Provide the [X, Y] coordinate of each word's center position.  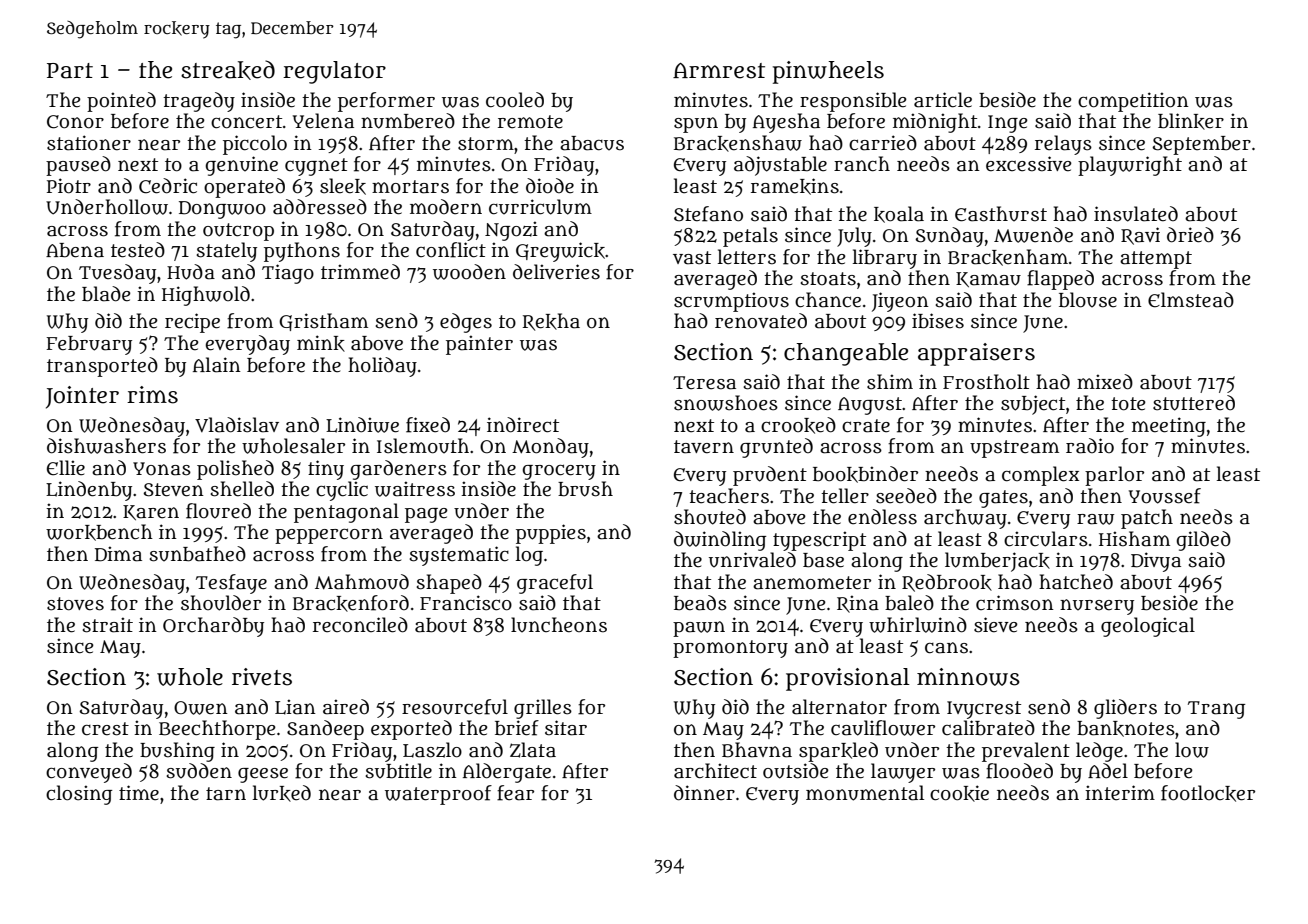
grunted [776, 448]
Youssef [1165, 496]
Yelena [323, 121]
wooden [469, 272]
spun [696, 125]
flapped [1060, 280]
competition [1133, 102]
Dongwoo [222, 210]
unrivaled [752, 560]
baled [909, 603]
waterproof [438, 795]
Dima [118, 554]
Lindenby [89, 491]
